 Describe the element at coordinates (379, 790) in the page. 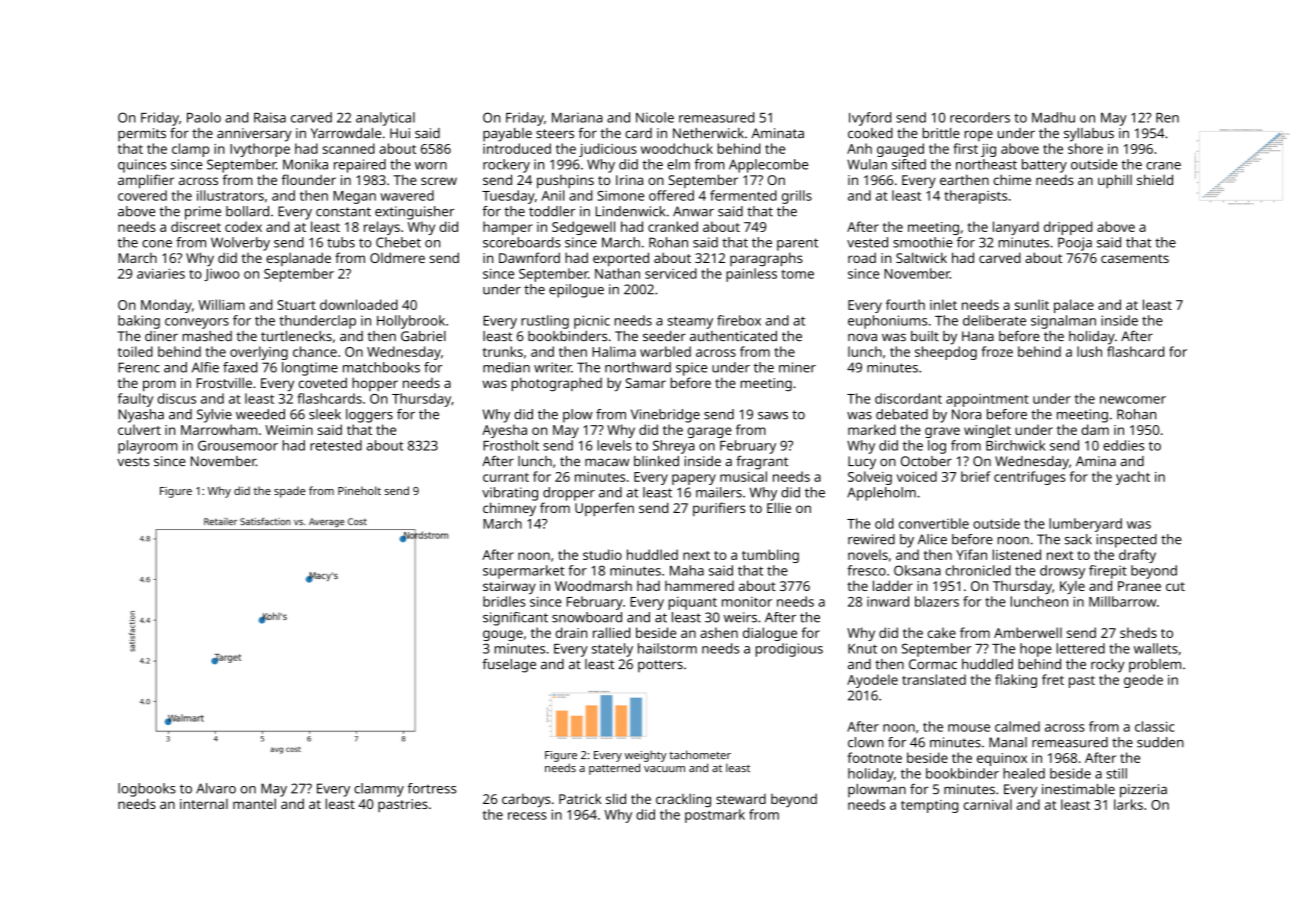

I see `clammy` at that location.
